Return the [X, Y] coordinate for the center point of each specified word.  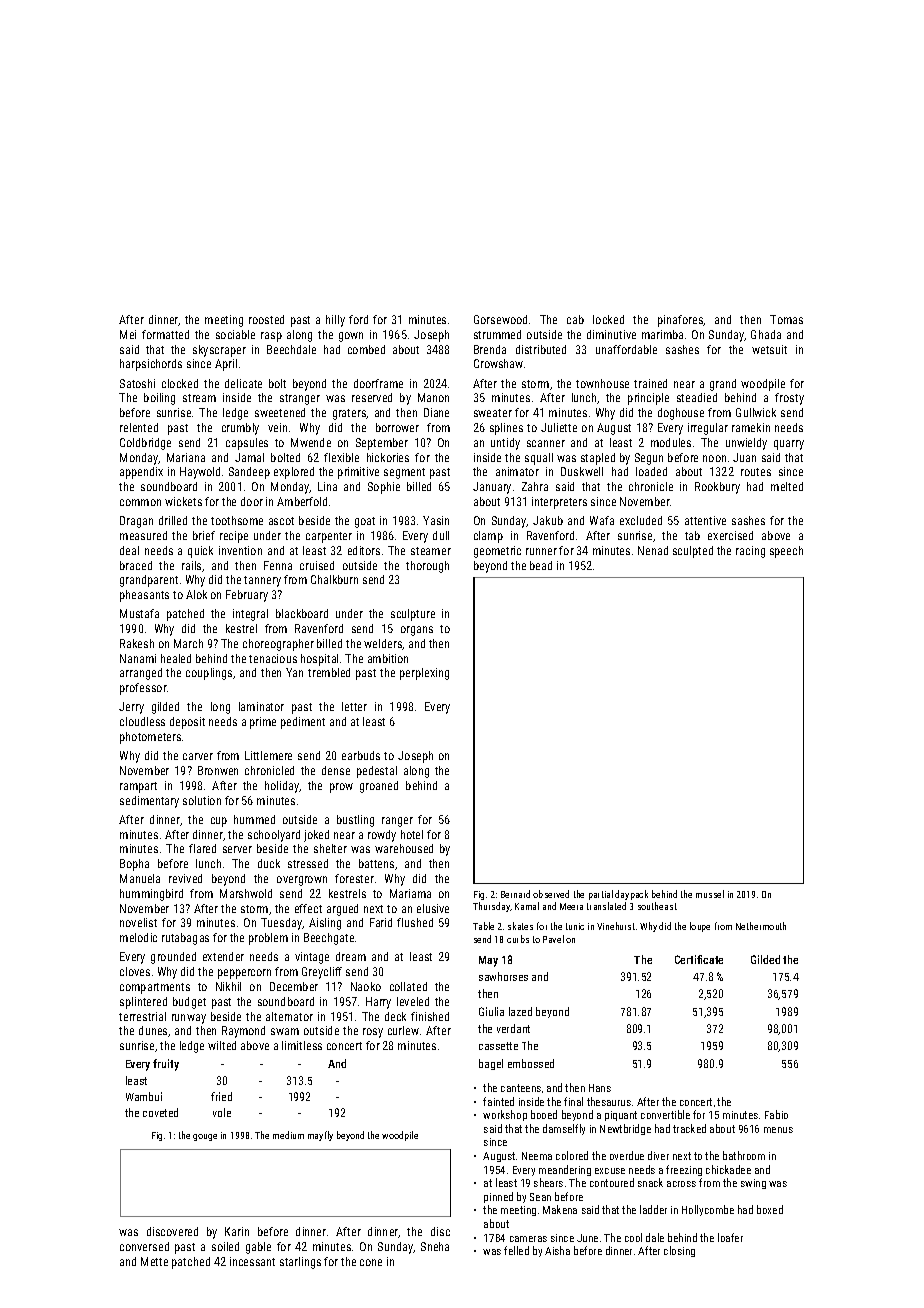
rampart [138, 787]
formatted [165, 334]
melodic [138, 937]
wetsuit [769, 349]
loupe [700, 927]
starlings [300, 1263]
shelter [330, 848]
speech [786, 552]
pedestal [377, 772]
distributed [541, 349]
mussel [710, 894]
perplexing [424, 674]
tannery [262, 581]
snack [650, 1182]
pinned [498, 1197]
